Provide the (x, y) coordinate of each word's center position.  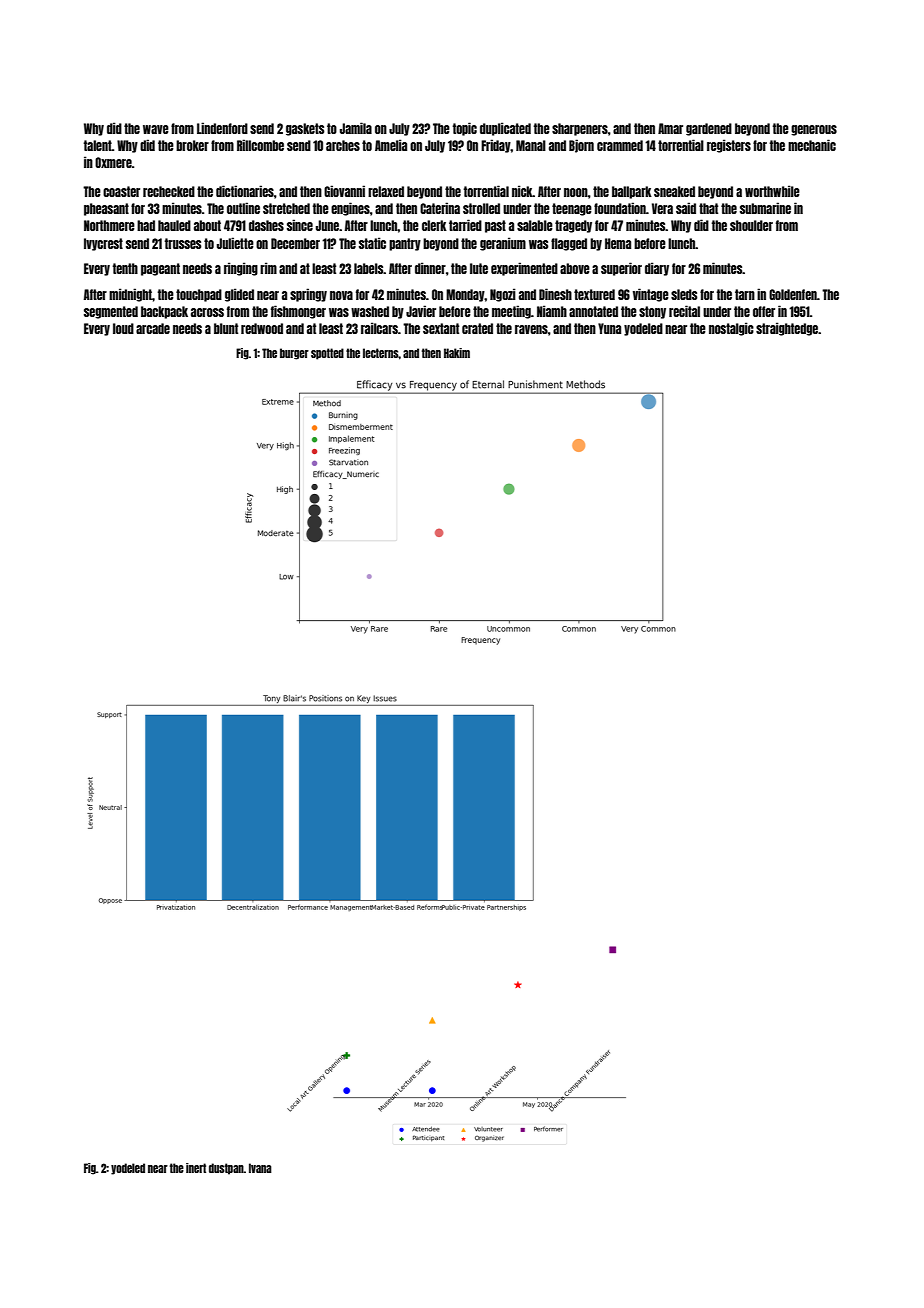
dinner (430, 268)
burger (294, 354)
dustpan (226, 1169)
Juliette (235, 243)
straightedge (787, 329)
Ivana (260, 1168)
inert (196, 1168)
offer (764, 311)
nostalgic (731, 329)
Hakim (457, 353)
